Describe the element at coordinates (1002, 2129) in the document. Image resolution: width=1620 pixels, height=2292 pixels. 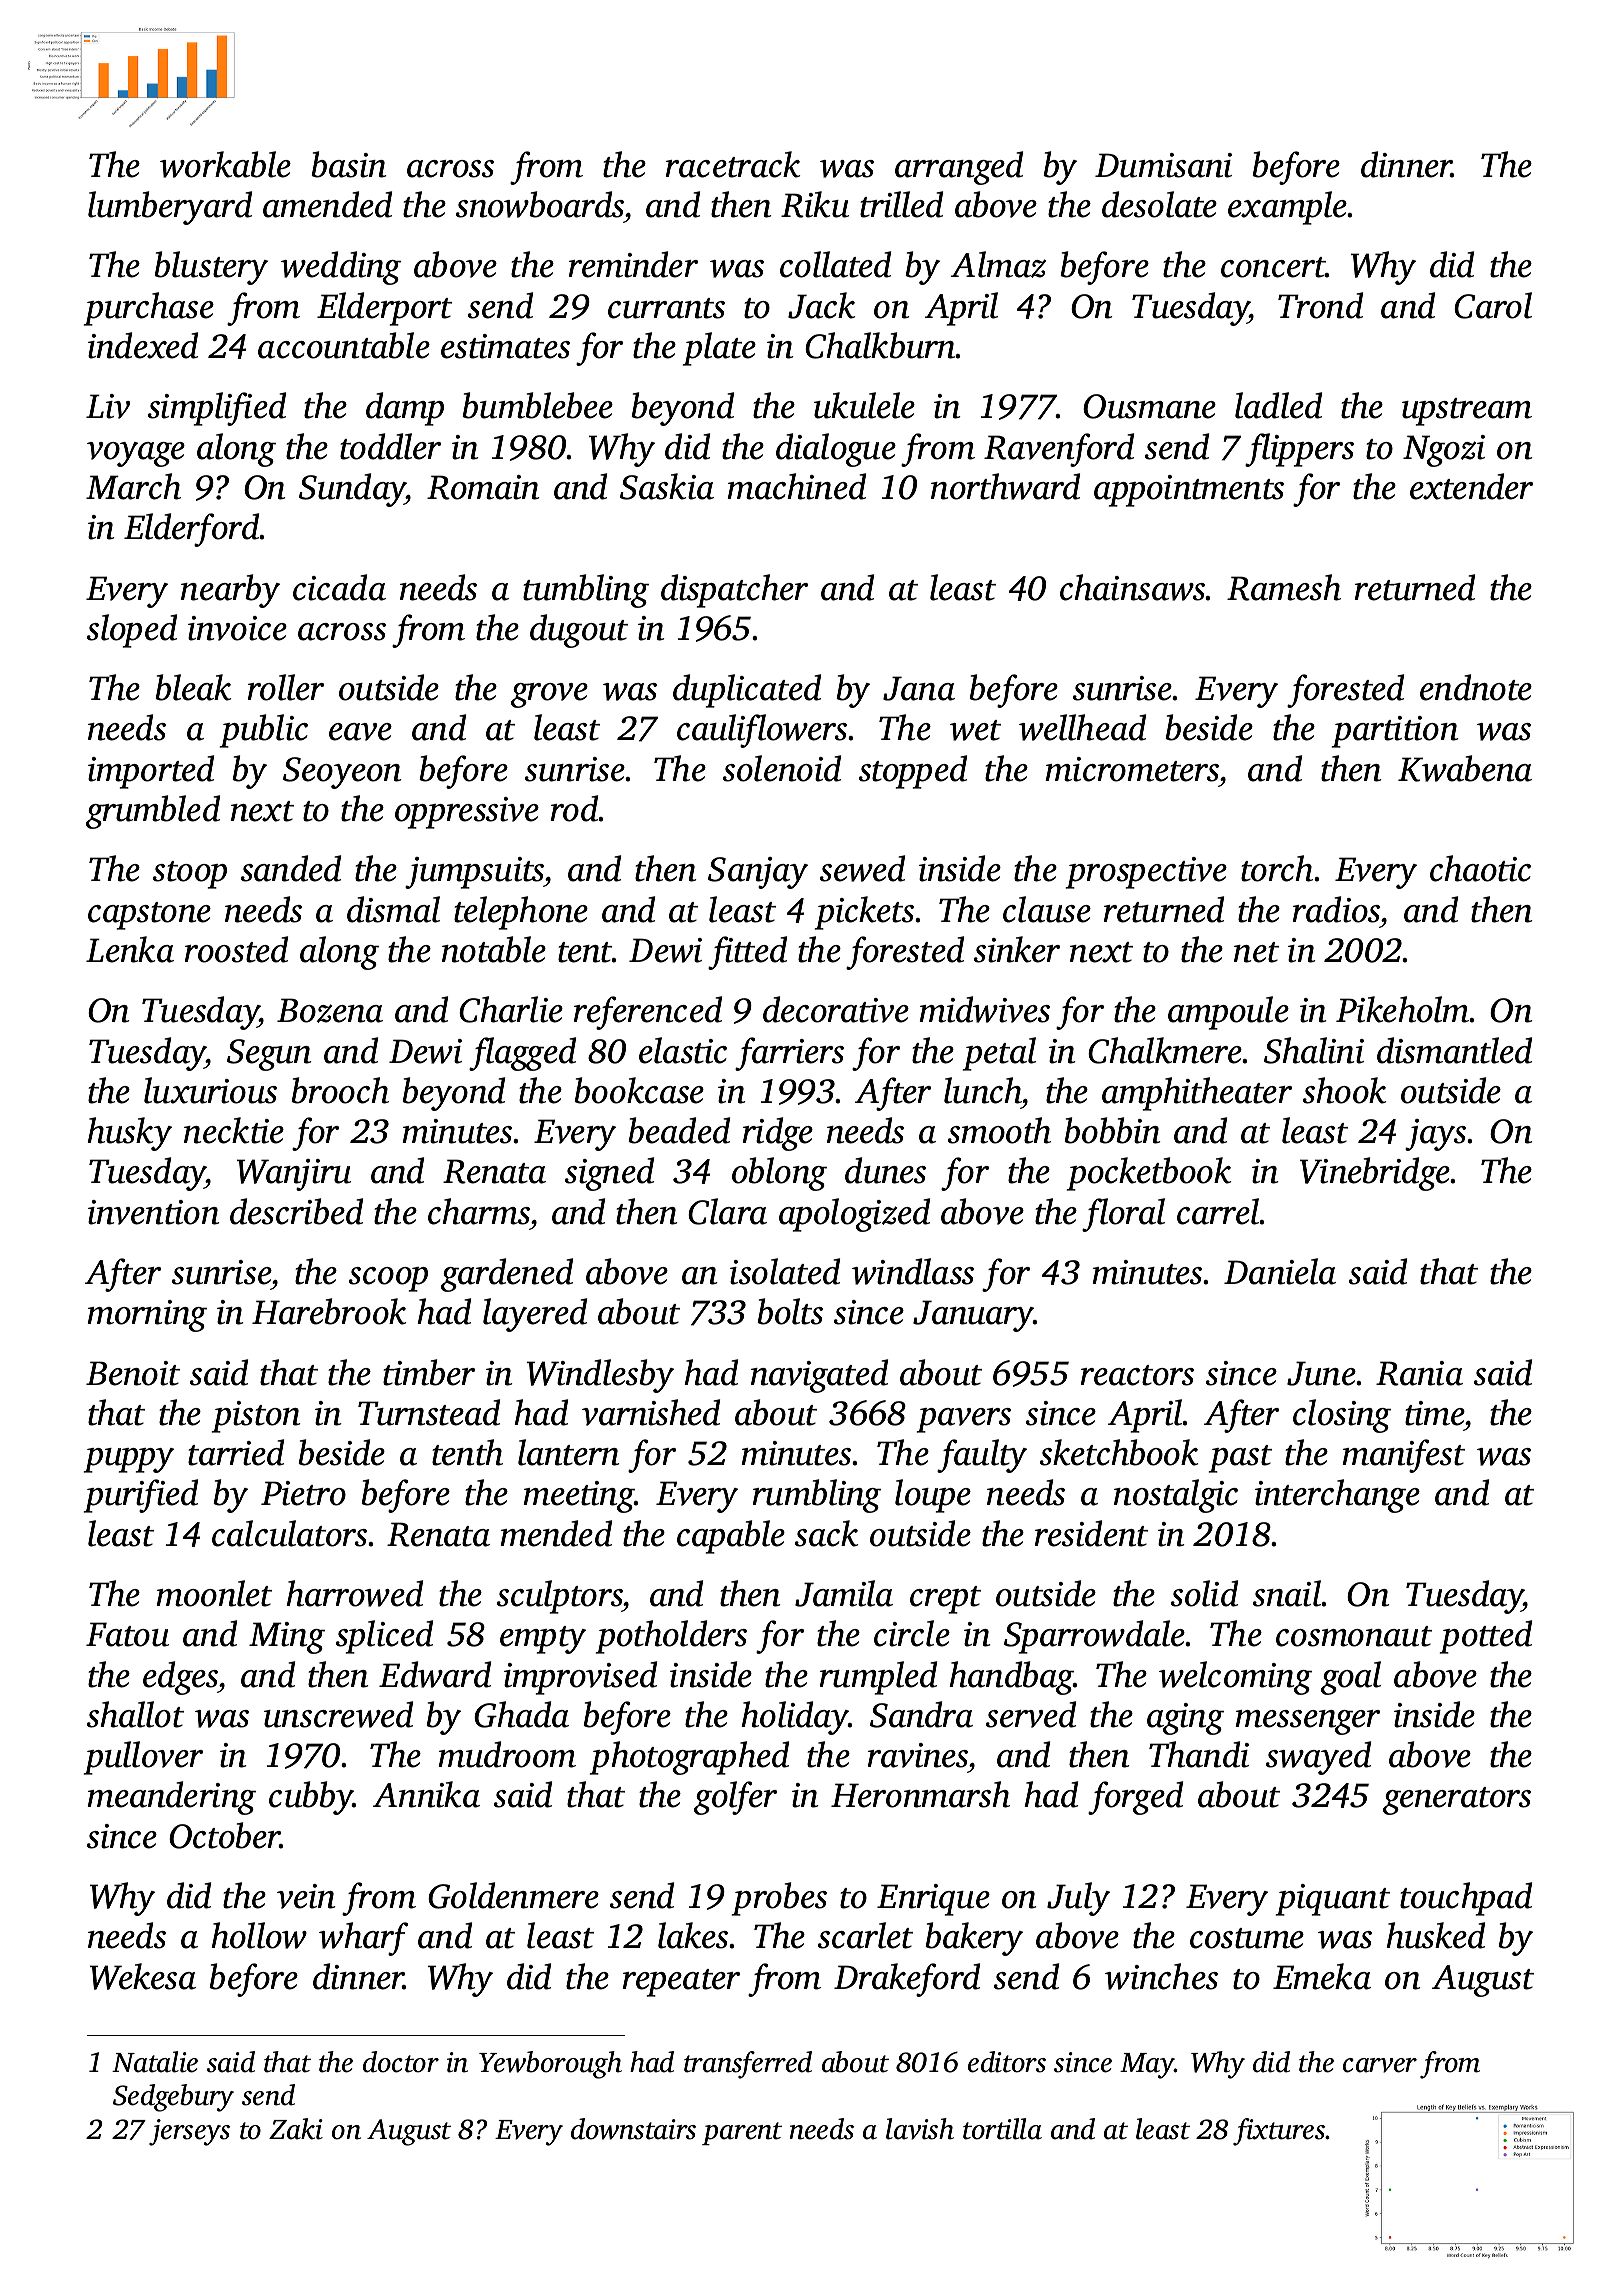
I see `tortilla` at that location.
